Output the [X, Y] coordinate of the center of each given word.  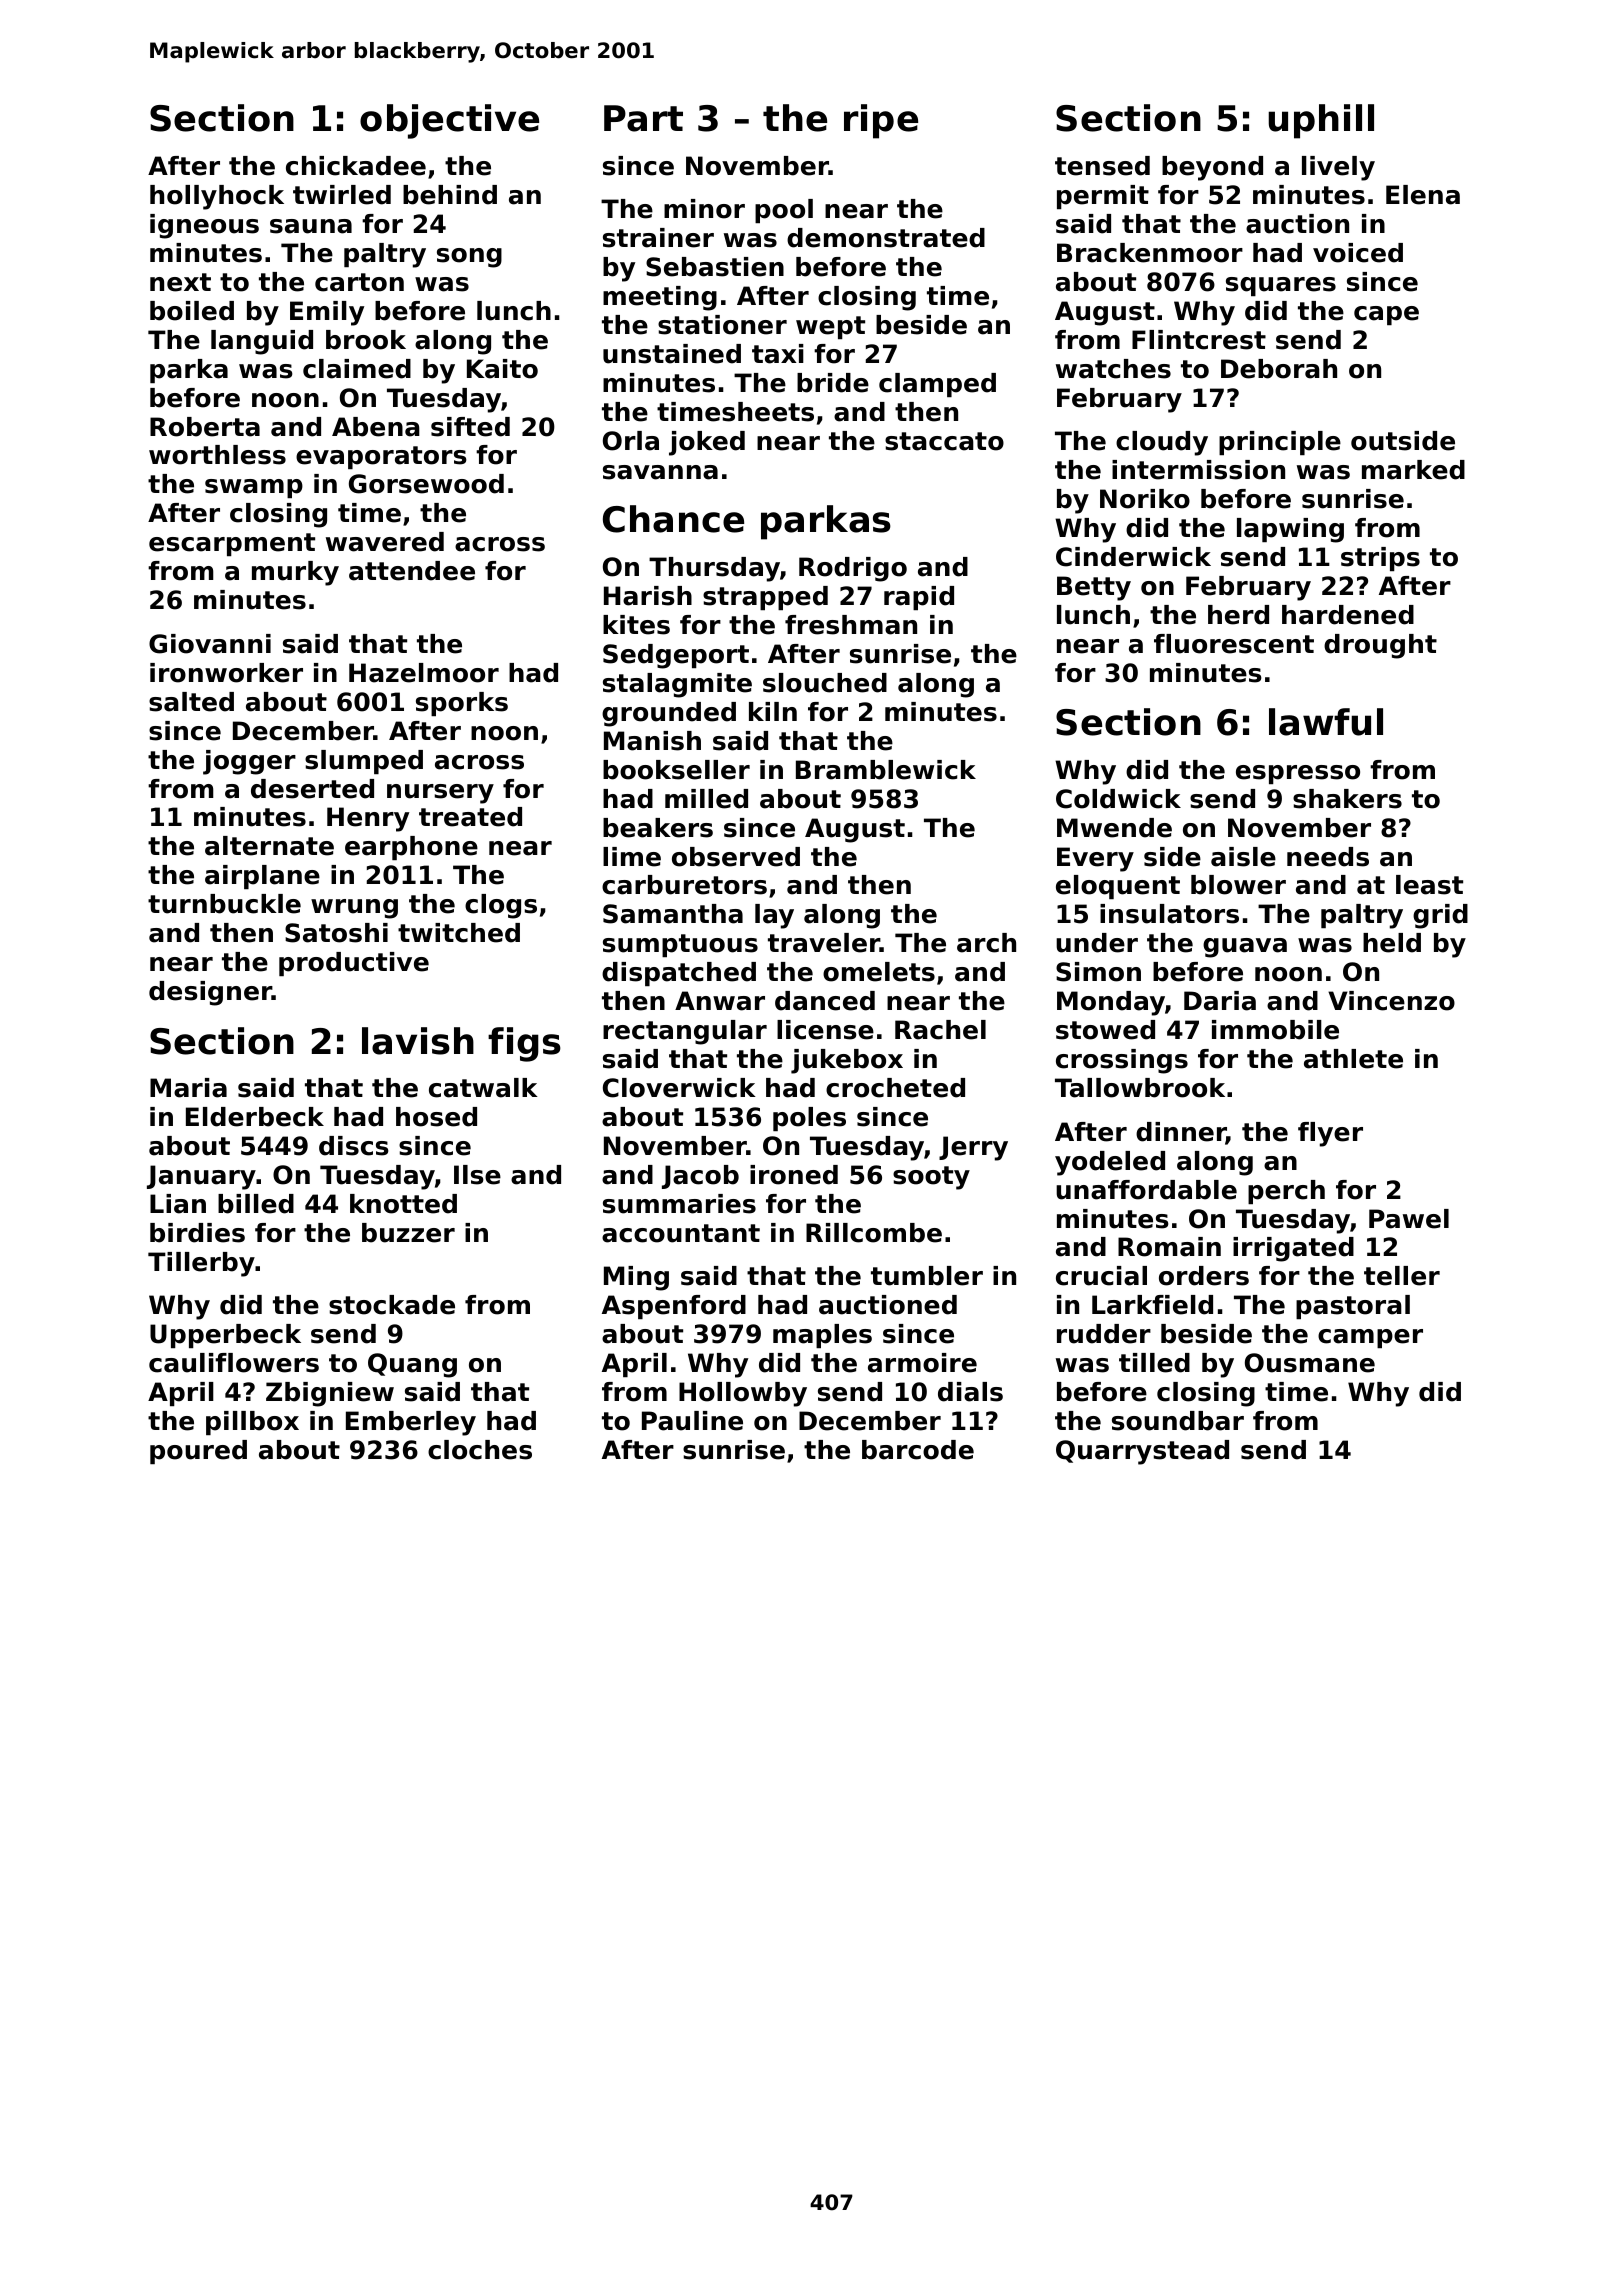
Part [643, 118]
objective [449, 121]
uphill [1321, 121]
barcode [918, 1450]
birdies [197, 1233]
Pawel [1409, 1219]
